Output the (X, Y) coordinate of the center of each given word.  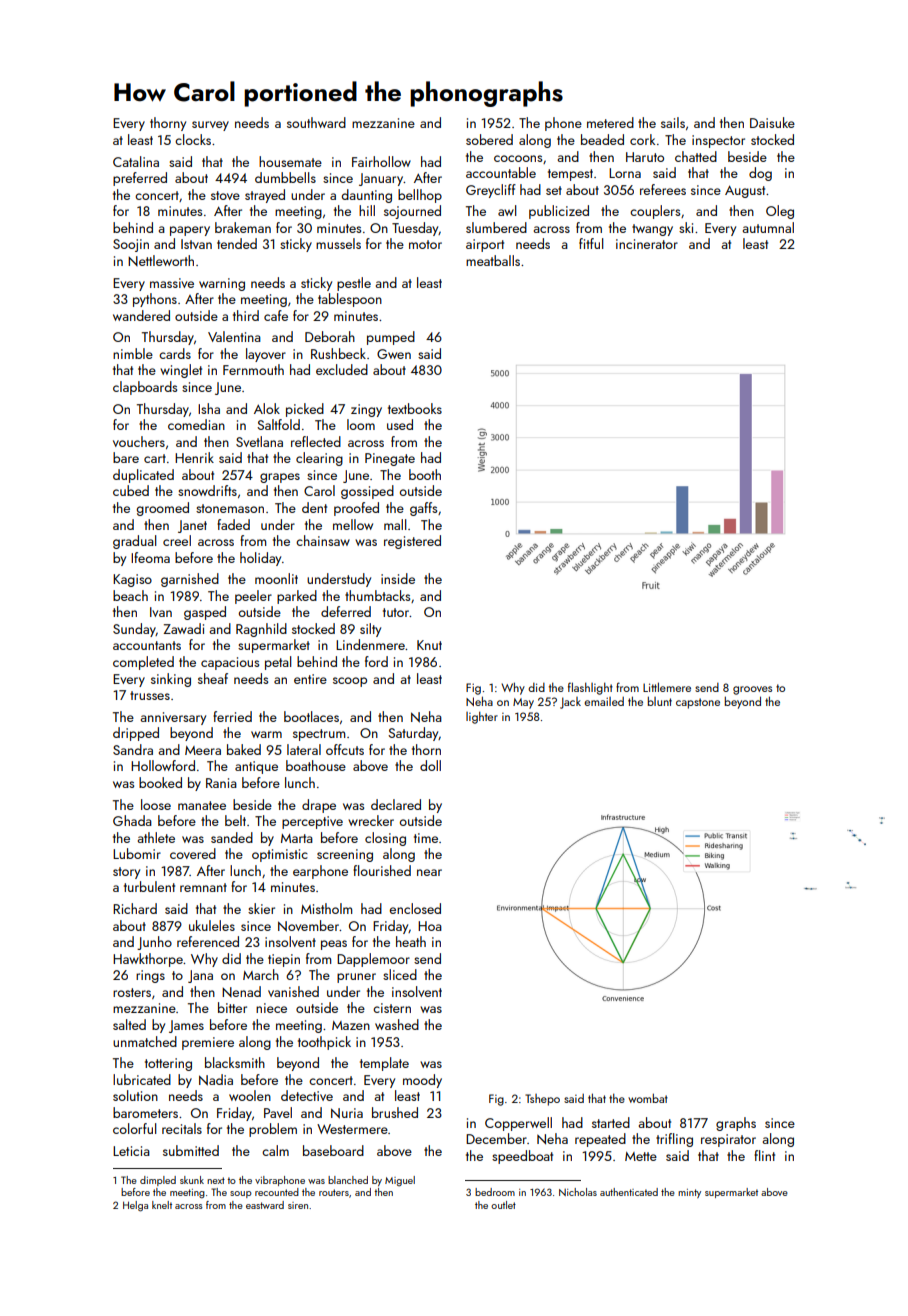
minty (689, 1193)
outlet (503, 1205)
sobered (489, 139)
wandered (141, 315)
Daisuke (772, 122)
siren (298, 1205)
